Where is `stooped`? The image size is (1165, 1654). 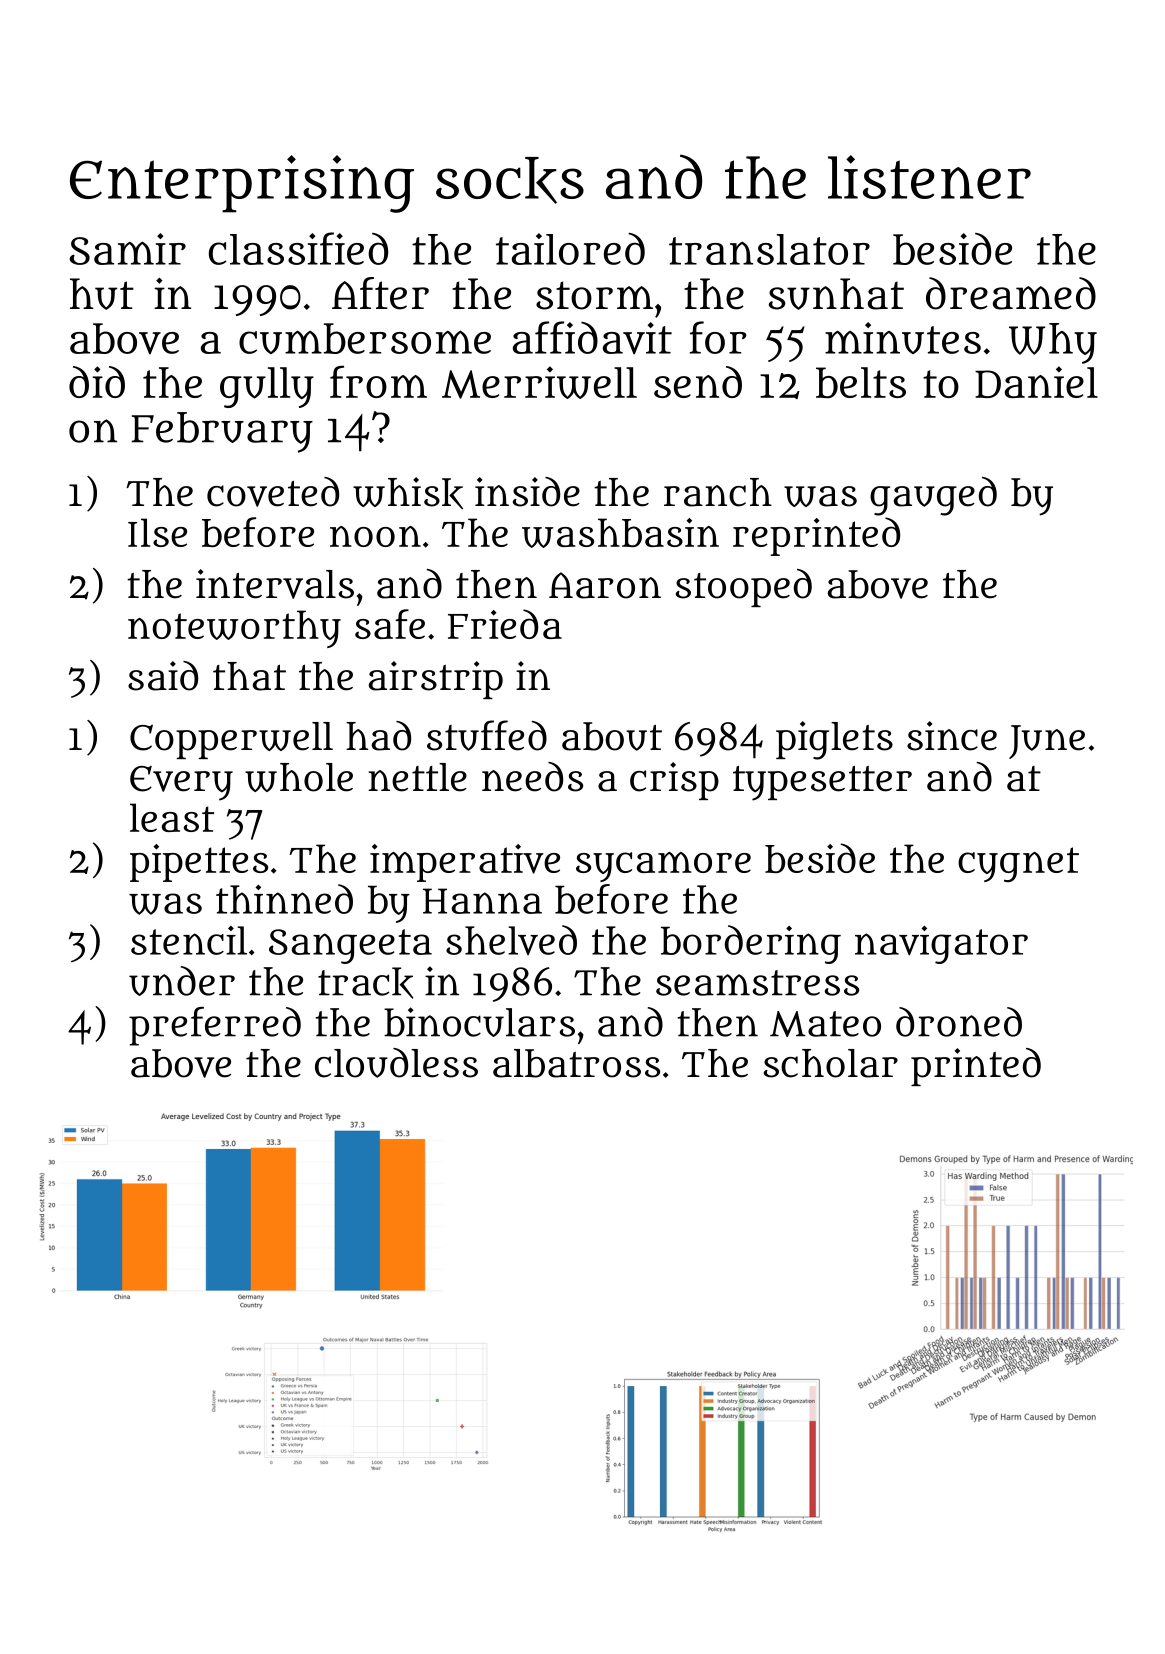 stooped is located at coordinates (744, 588).
